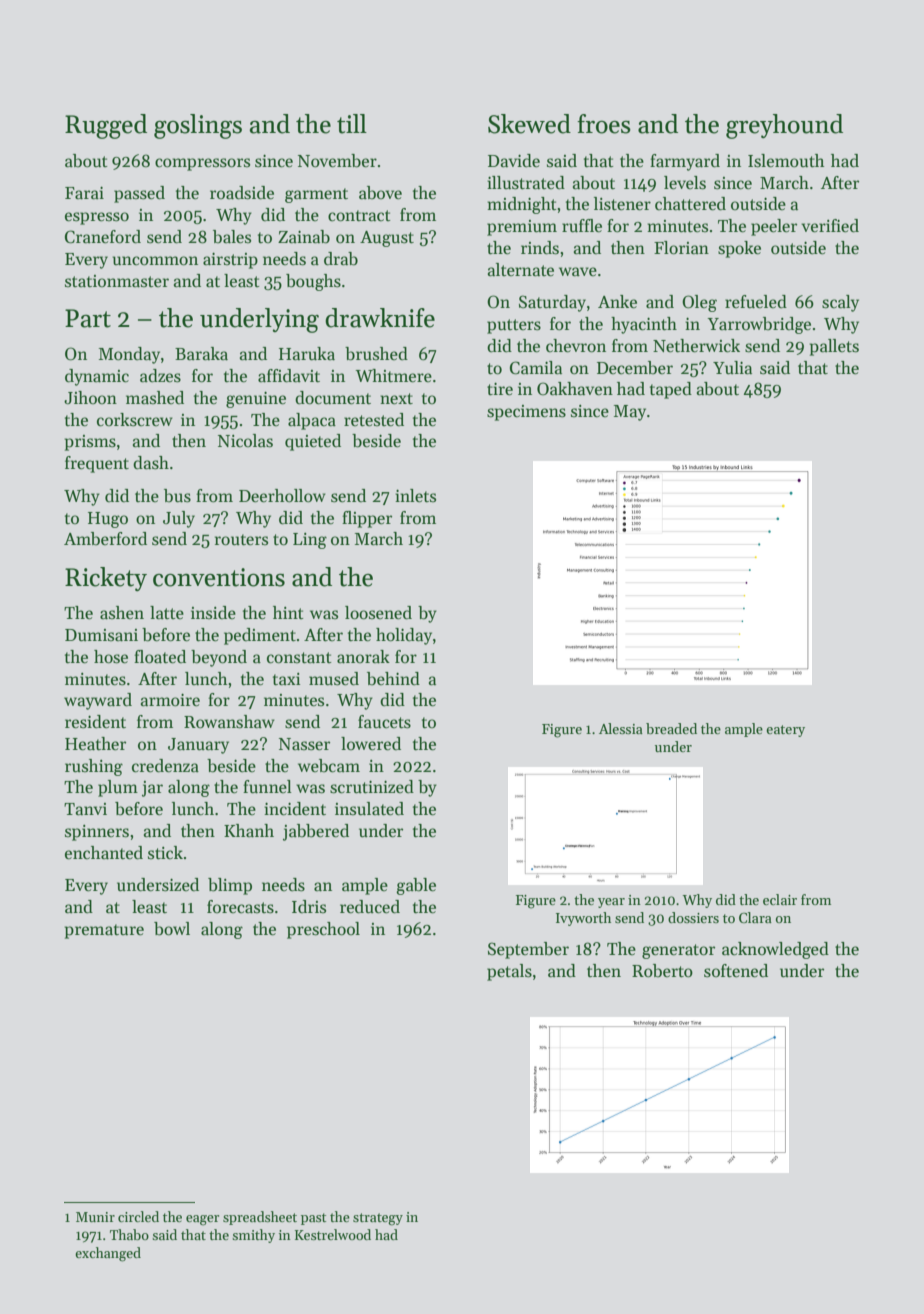  I want to click on eclair, so click(780, 899).
